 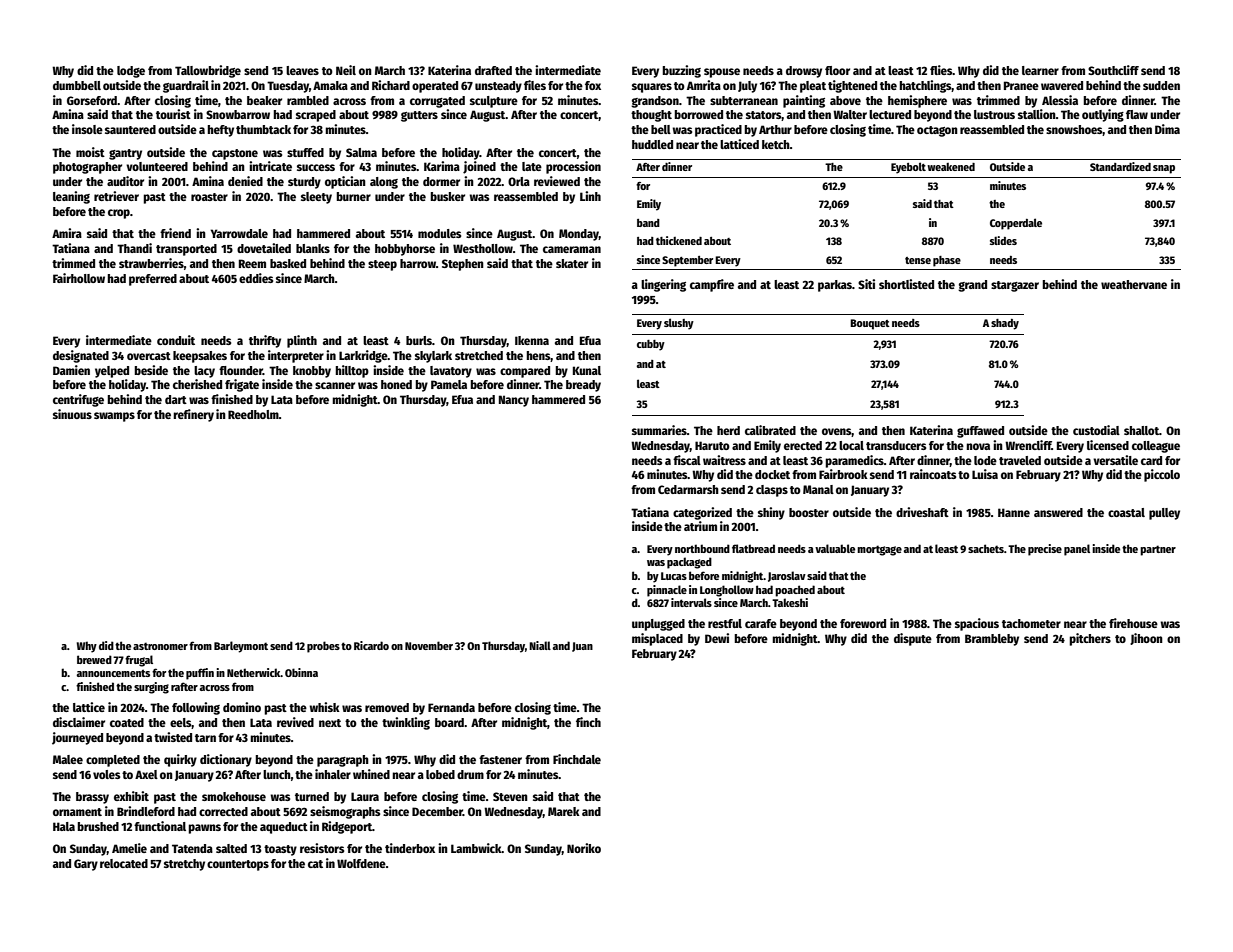 I want to click on octagon, so click(x=937, y=131).
